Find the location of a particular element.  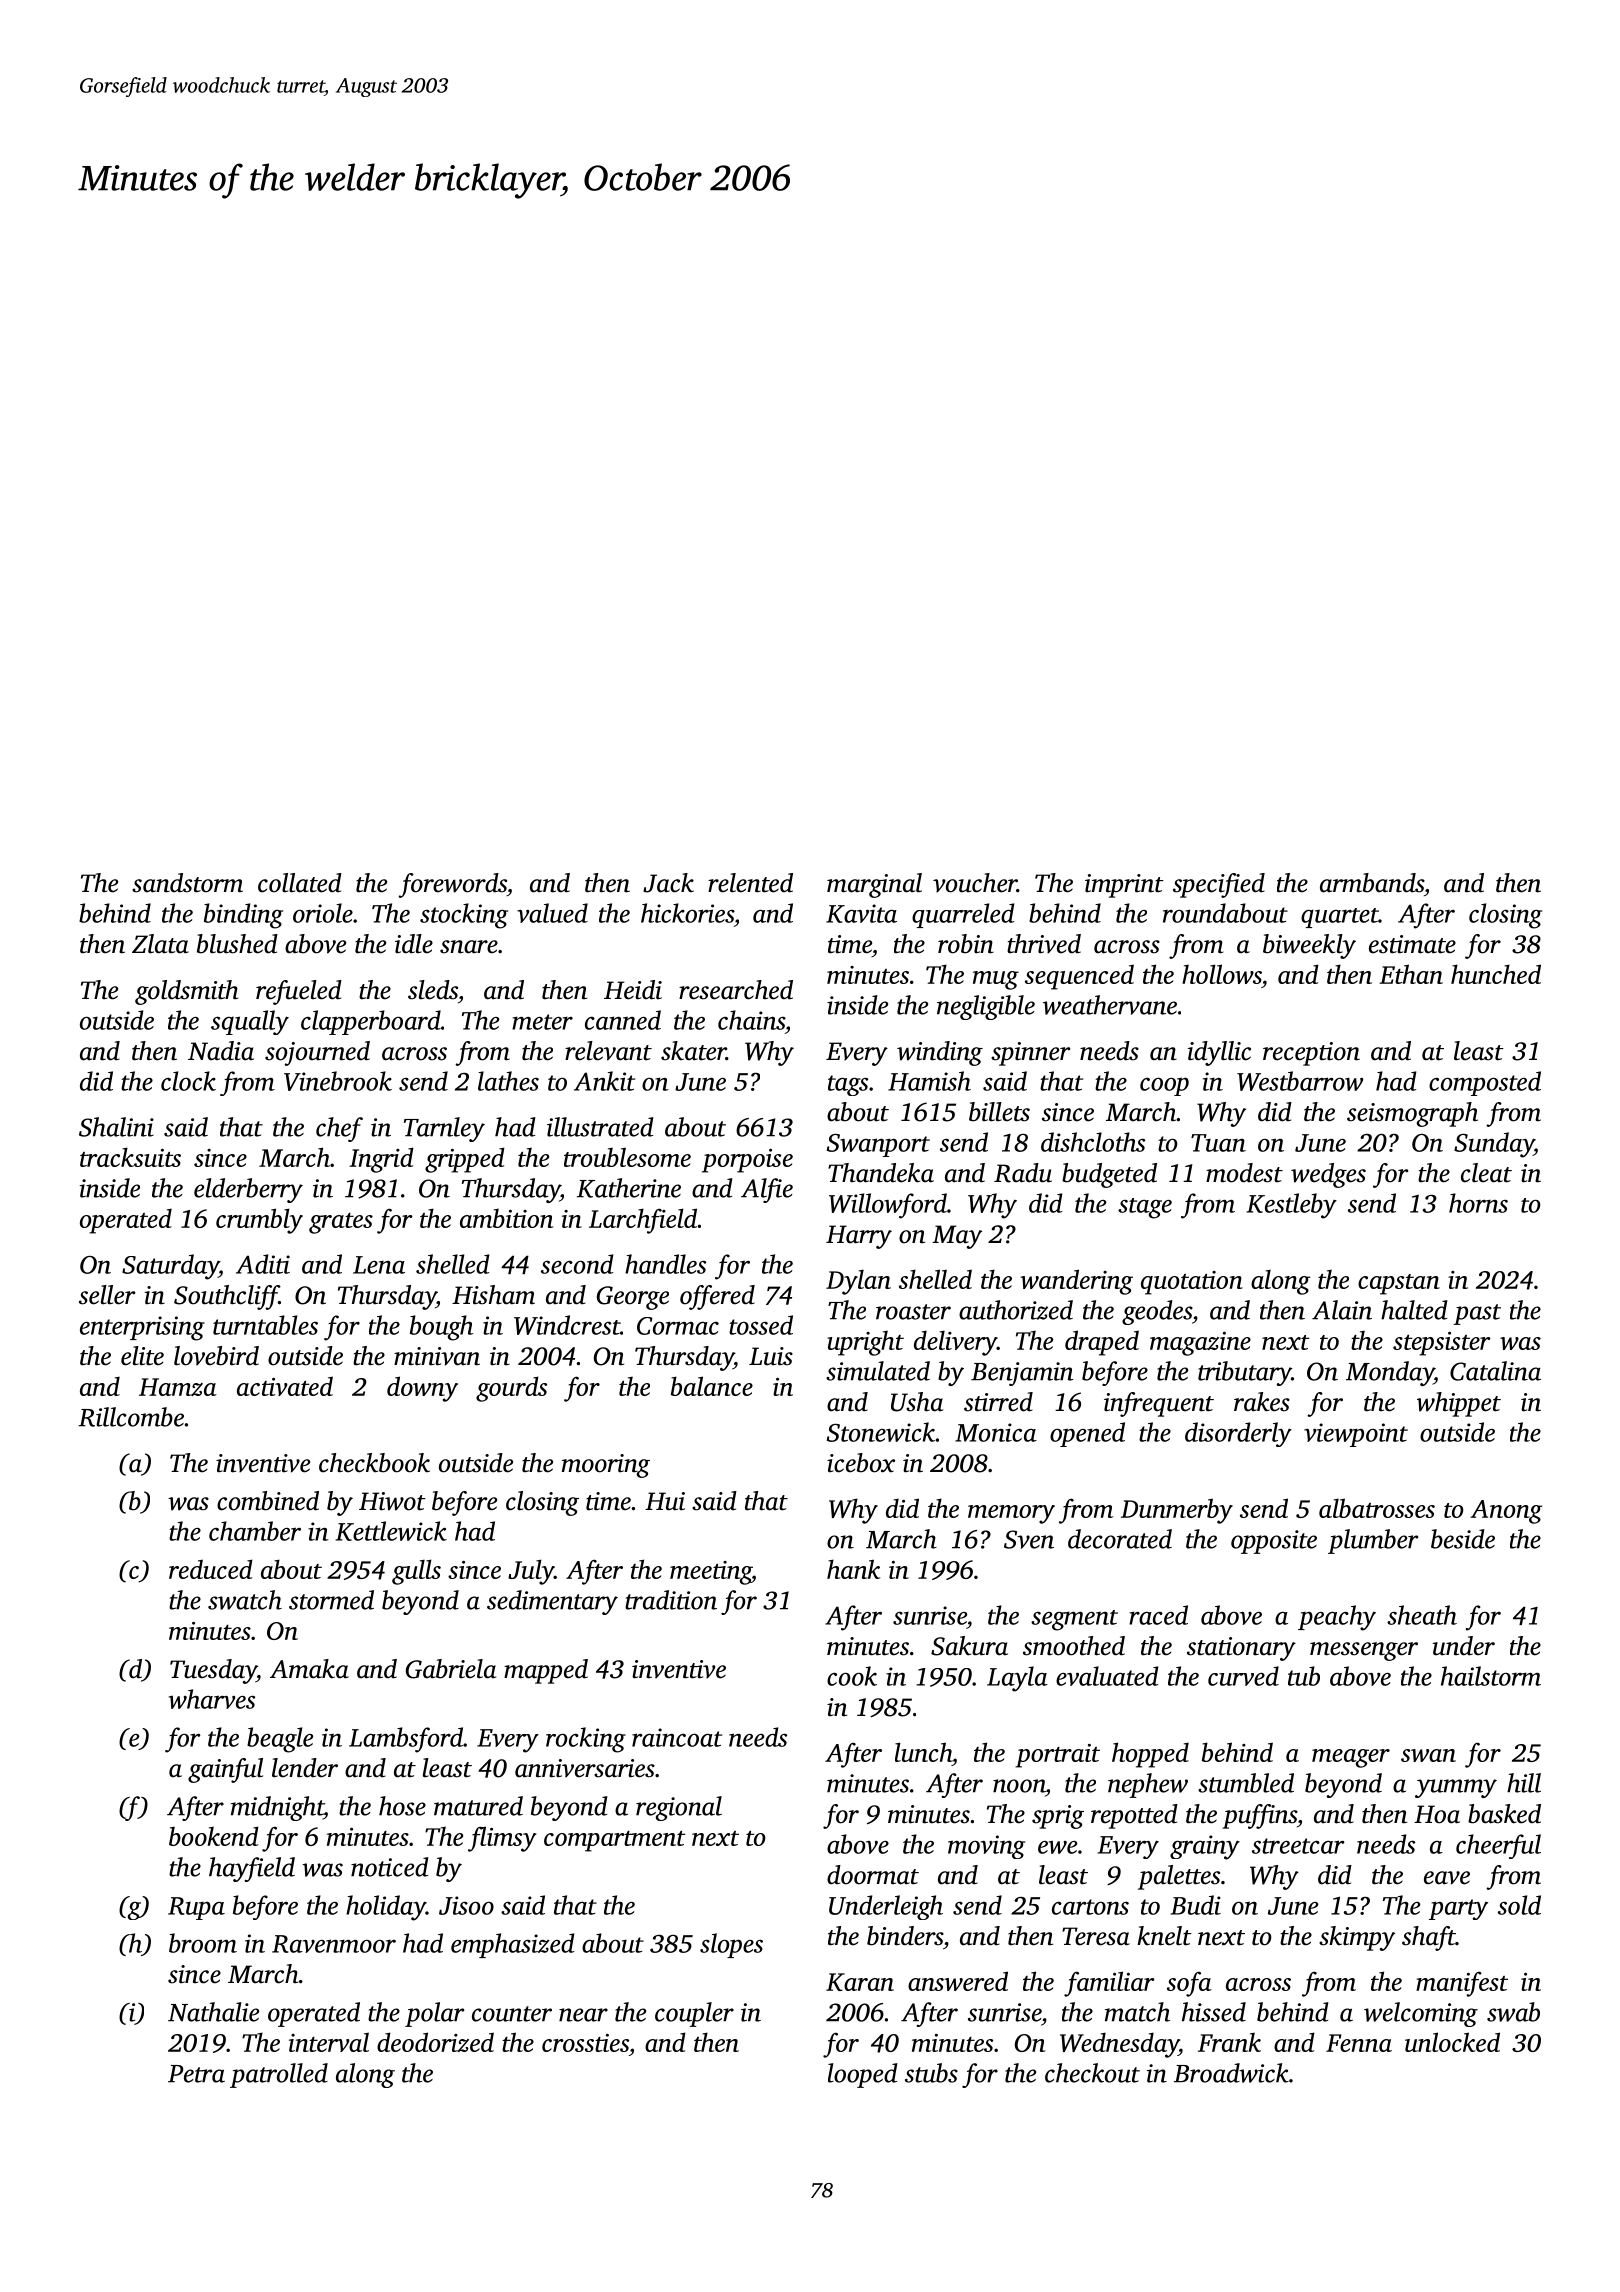

patrolled is located at coordinates (279, 2075).
